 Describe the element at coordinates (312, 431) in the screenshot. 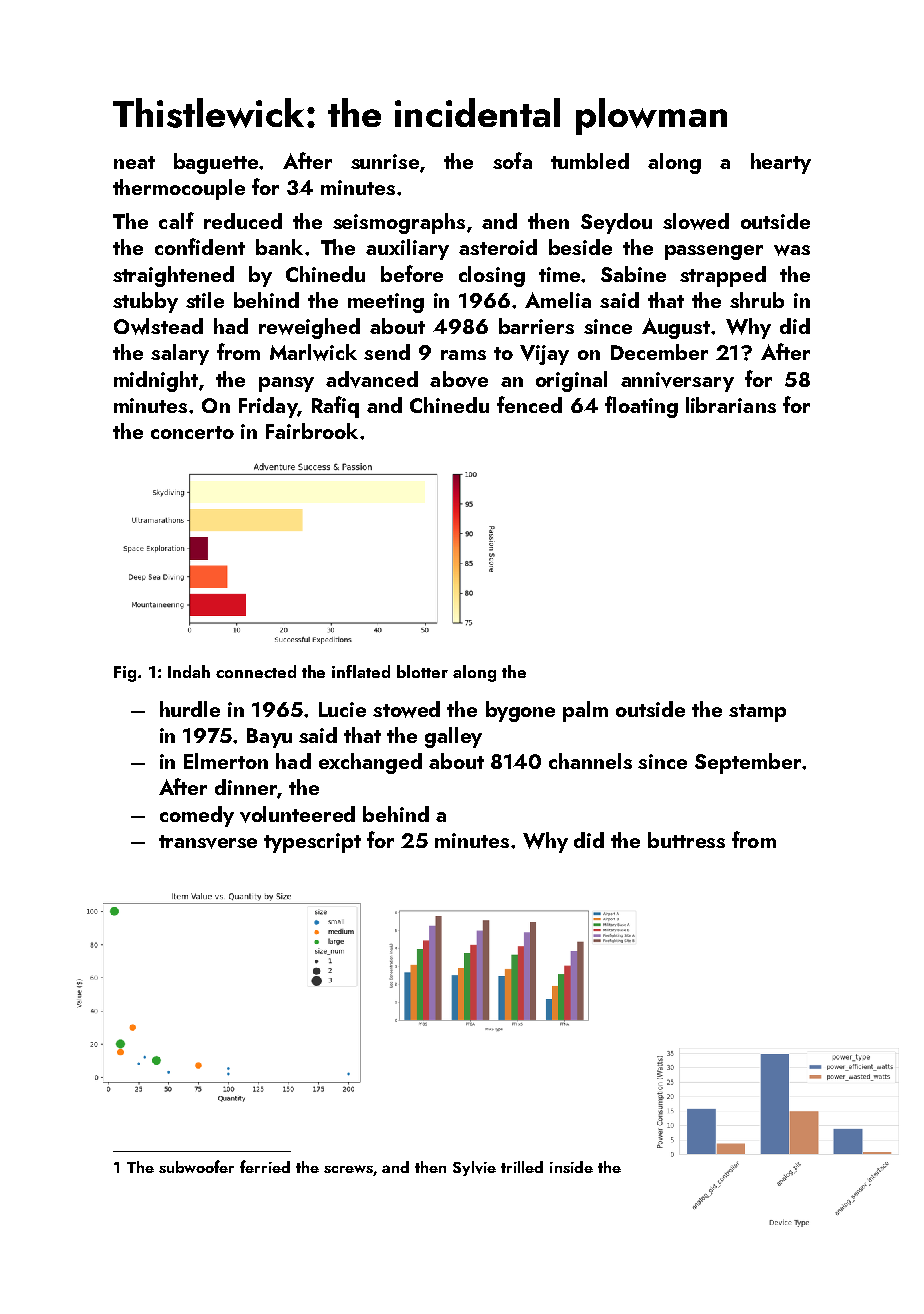

I see `Fairbrook` at that location.
